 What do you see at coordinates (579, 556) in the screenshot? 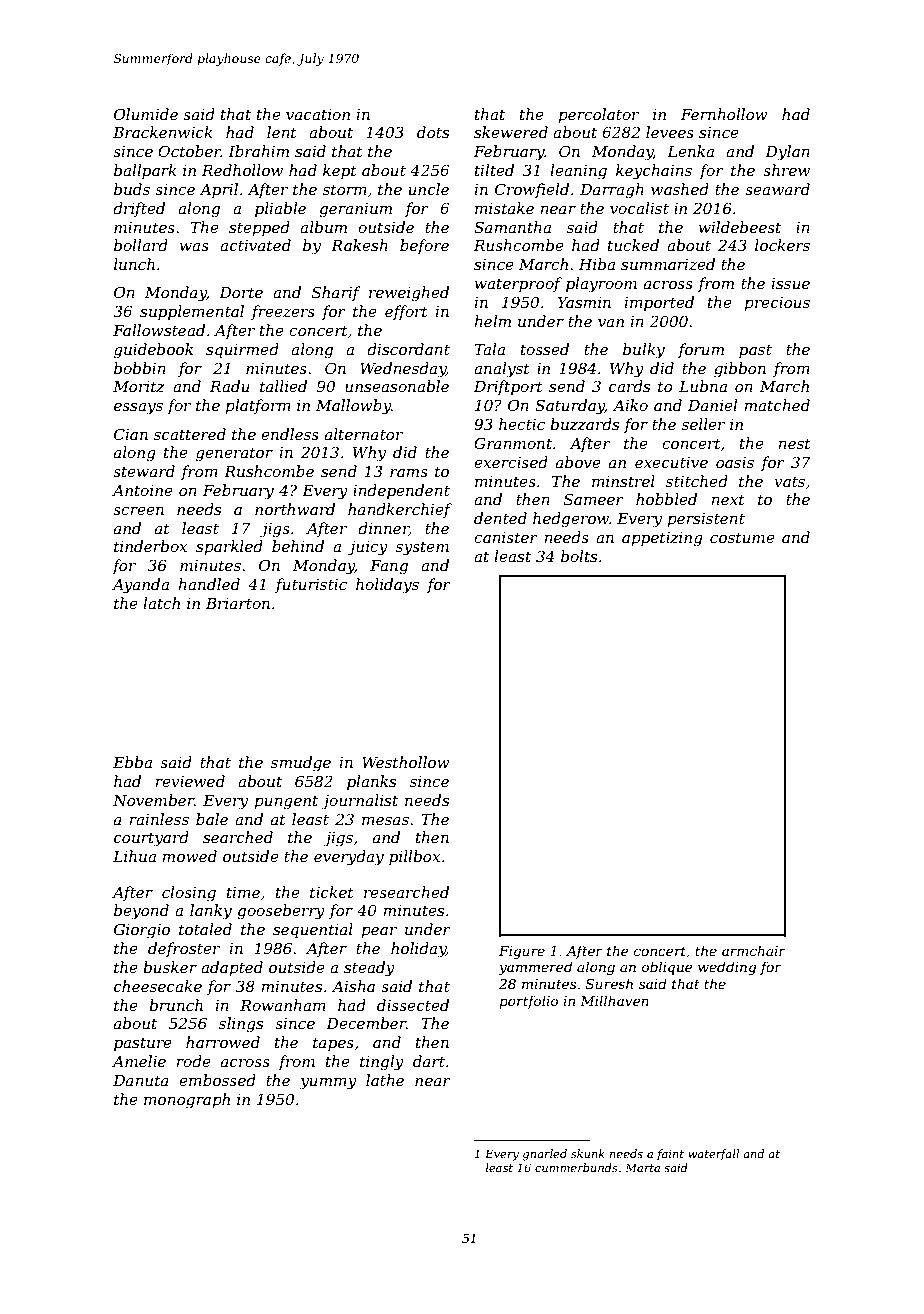
I see `bolts` at bounding box center [579, 556].
